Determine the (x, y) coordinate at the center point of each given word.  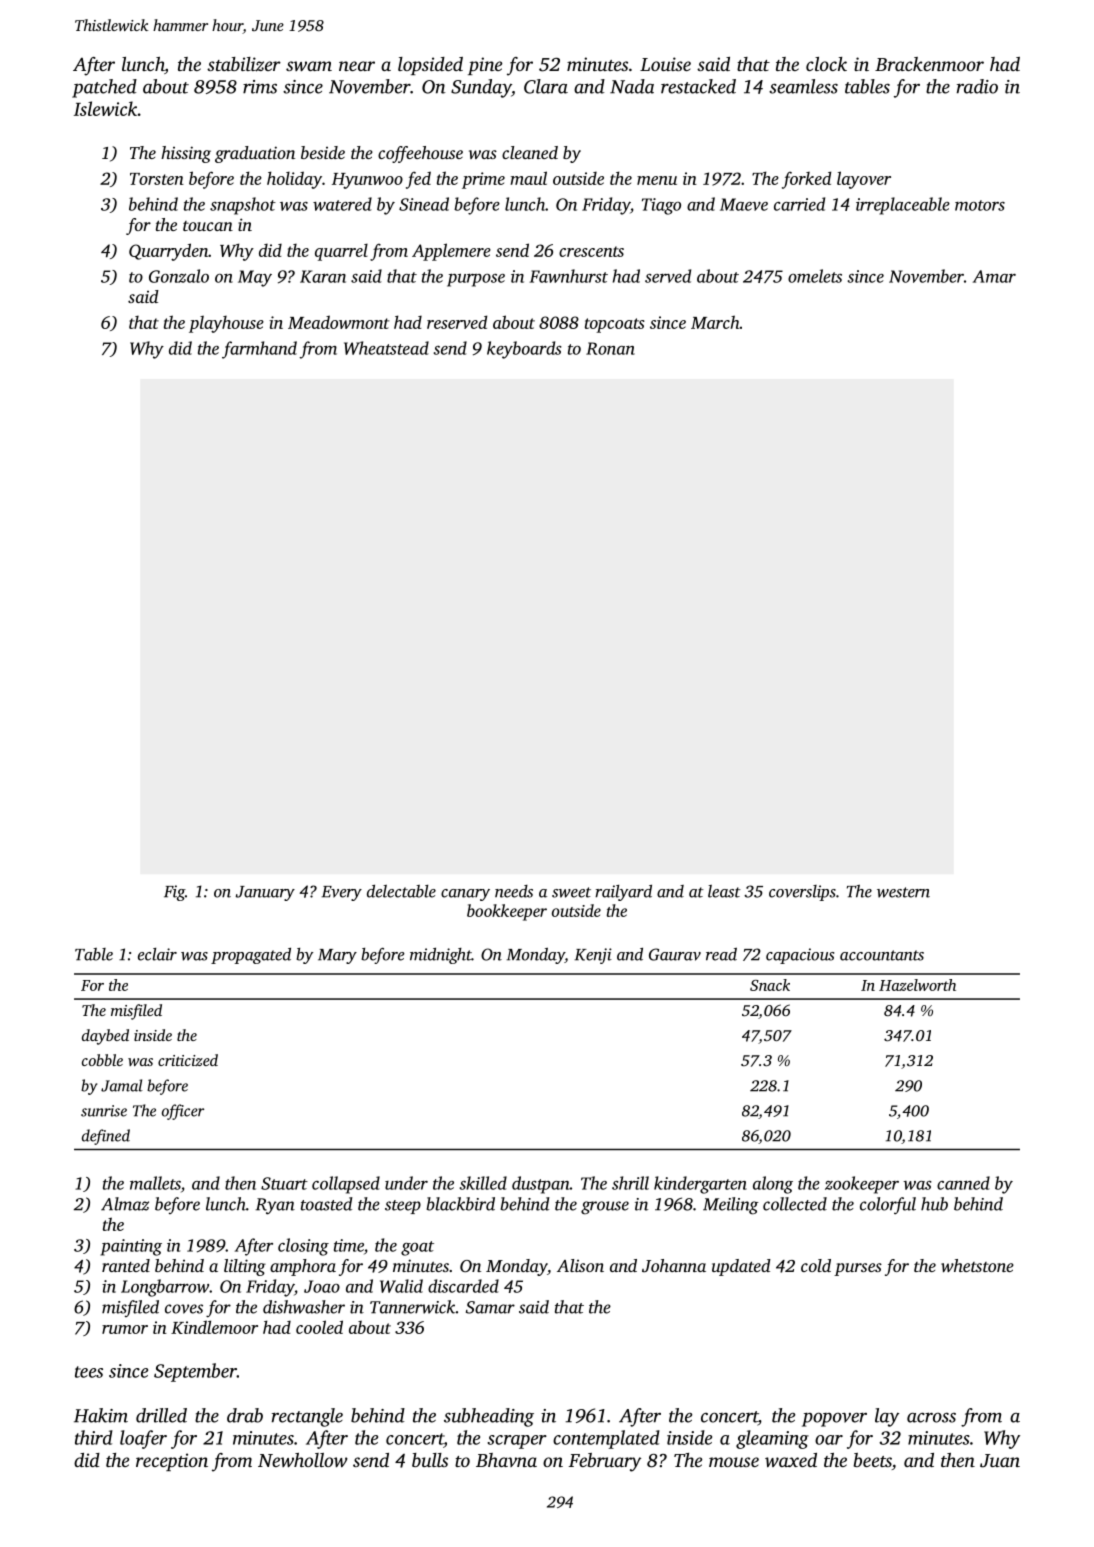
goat (417, 1248)
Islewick (105, 108)
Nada (632, 86)
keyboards (524, 350)
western (903, 892)
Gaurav (675, 954)
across (931, 1417)
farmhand (259, 350)
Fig (174, 893)
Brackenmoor (929, 64)
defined (106, 1137)
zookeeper (862, 1185)
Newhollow (303, 1460)
